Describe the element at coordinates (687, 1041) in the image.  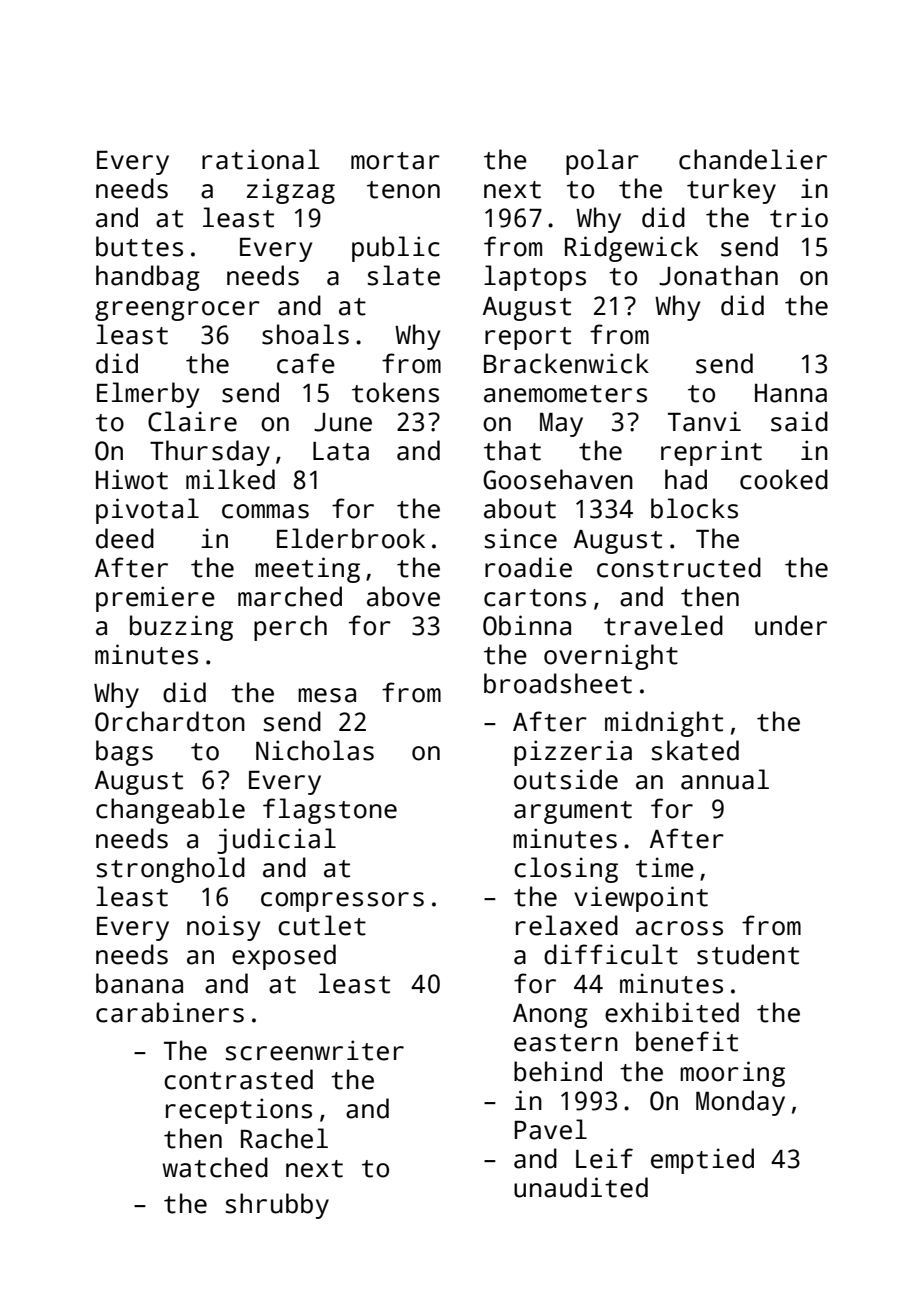
I see `benefit` at that location.
